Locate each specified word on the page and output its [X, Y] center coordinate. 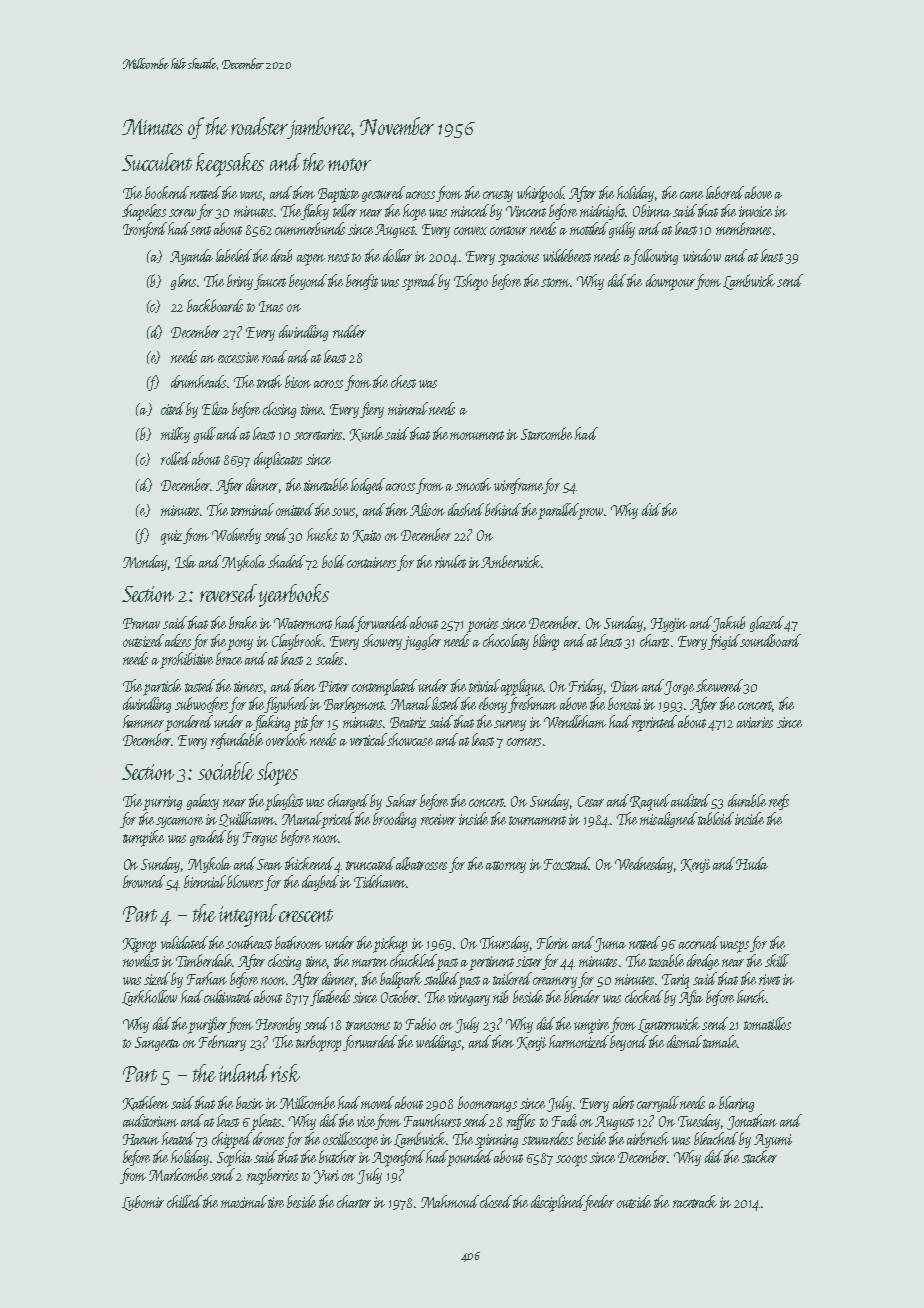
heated [178, 1138]
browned [144, 881]
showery [382, 642]
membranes [743, 228]
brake [243, 622]
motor [349, 164]
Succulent [157, 162]
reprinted [654, 723]
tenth [269, 381]
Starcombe [546, 433]
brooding [394, 820]
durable [747, 800]
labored [725, 192]
